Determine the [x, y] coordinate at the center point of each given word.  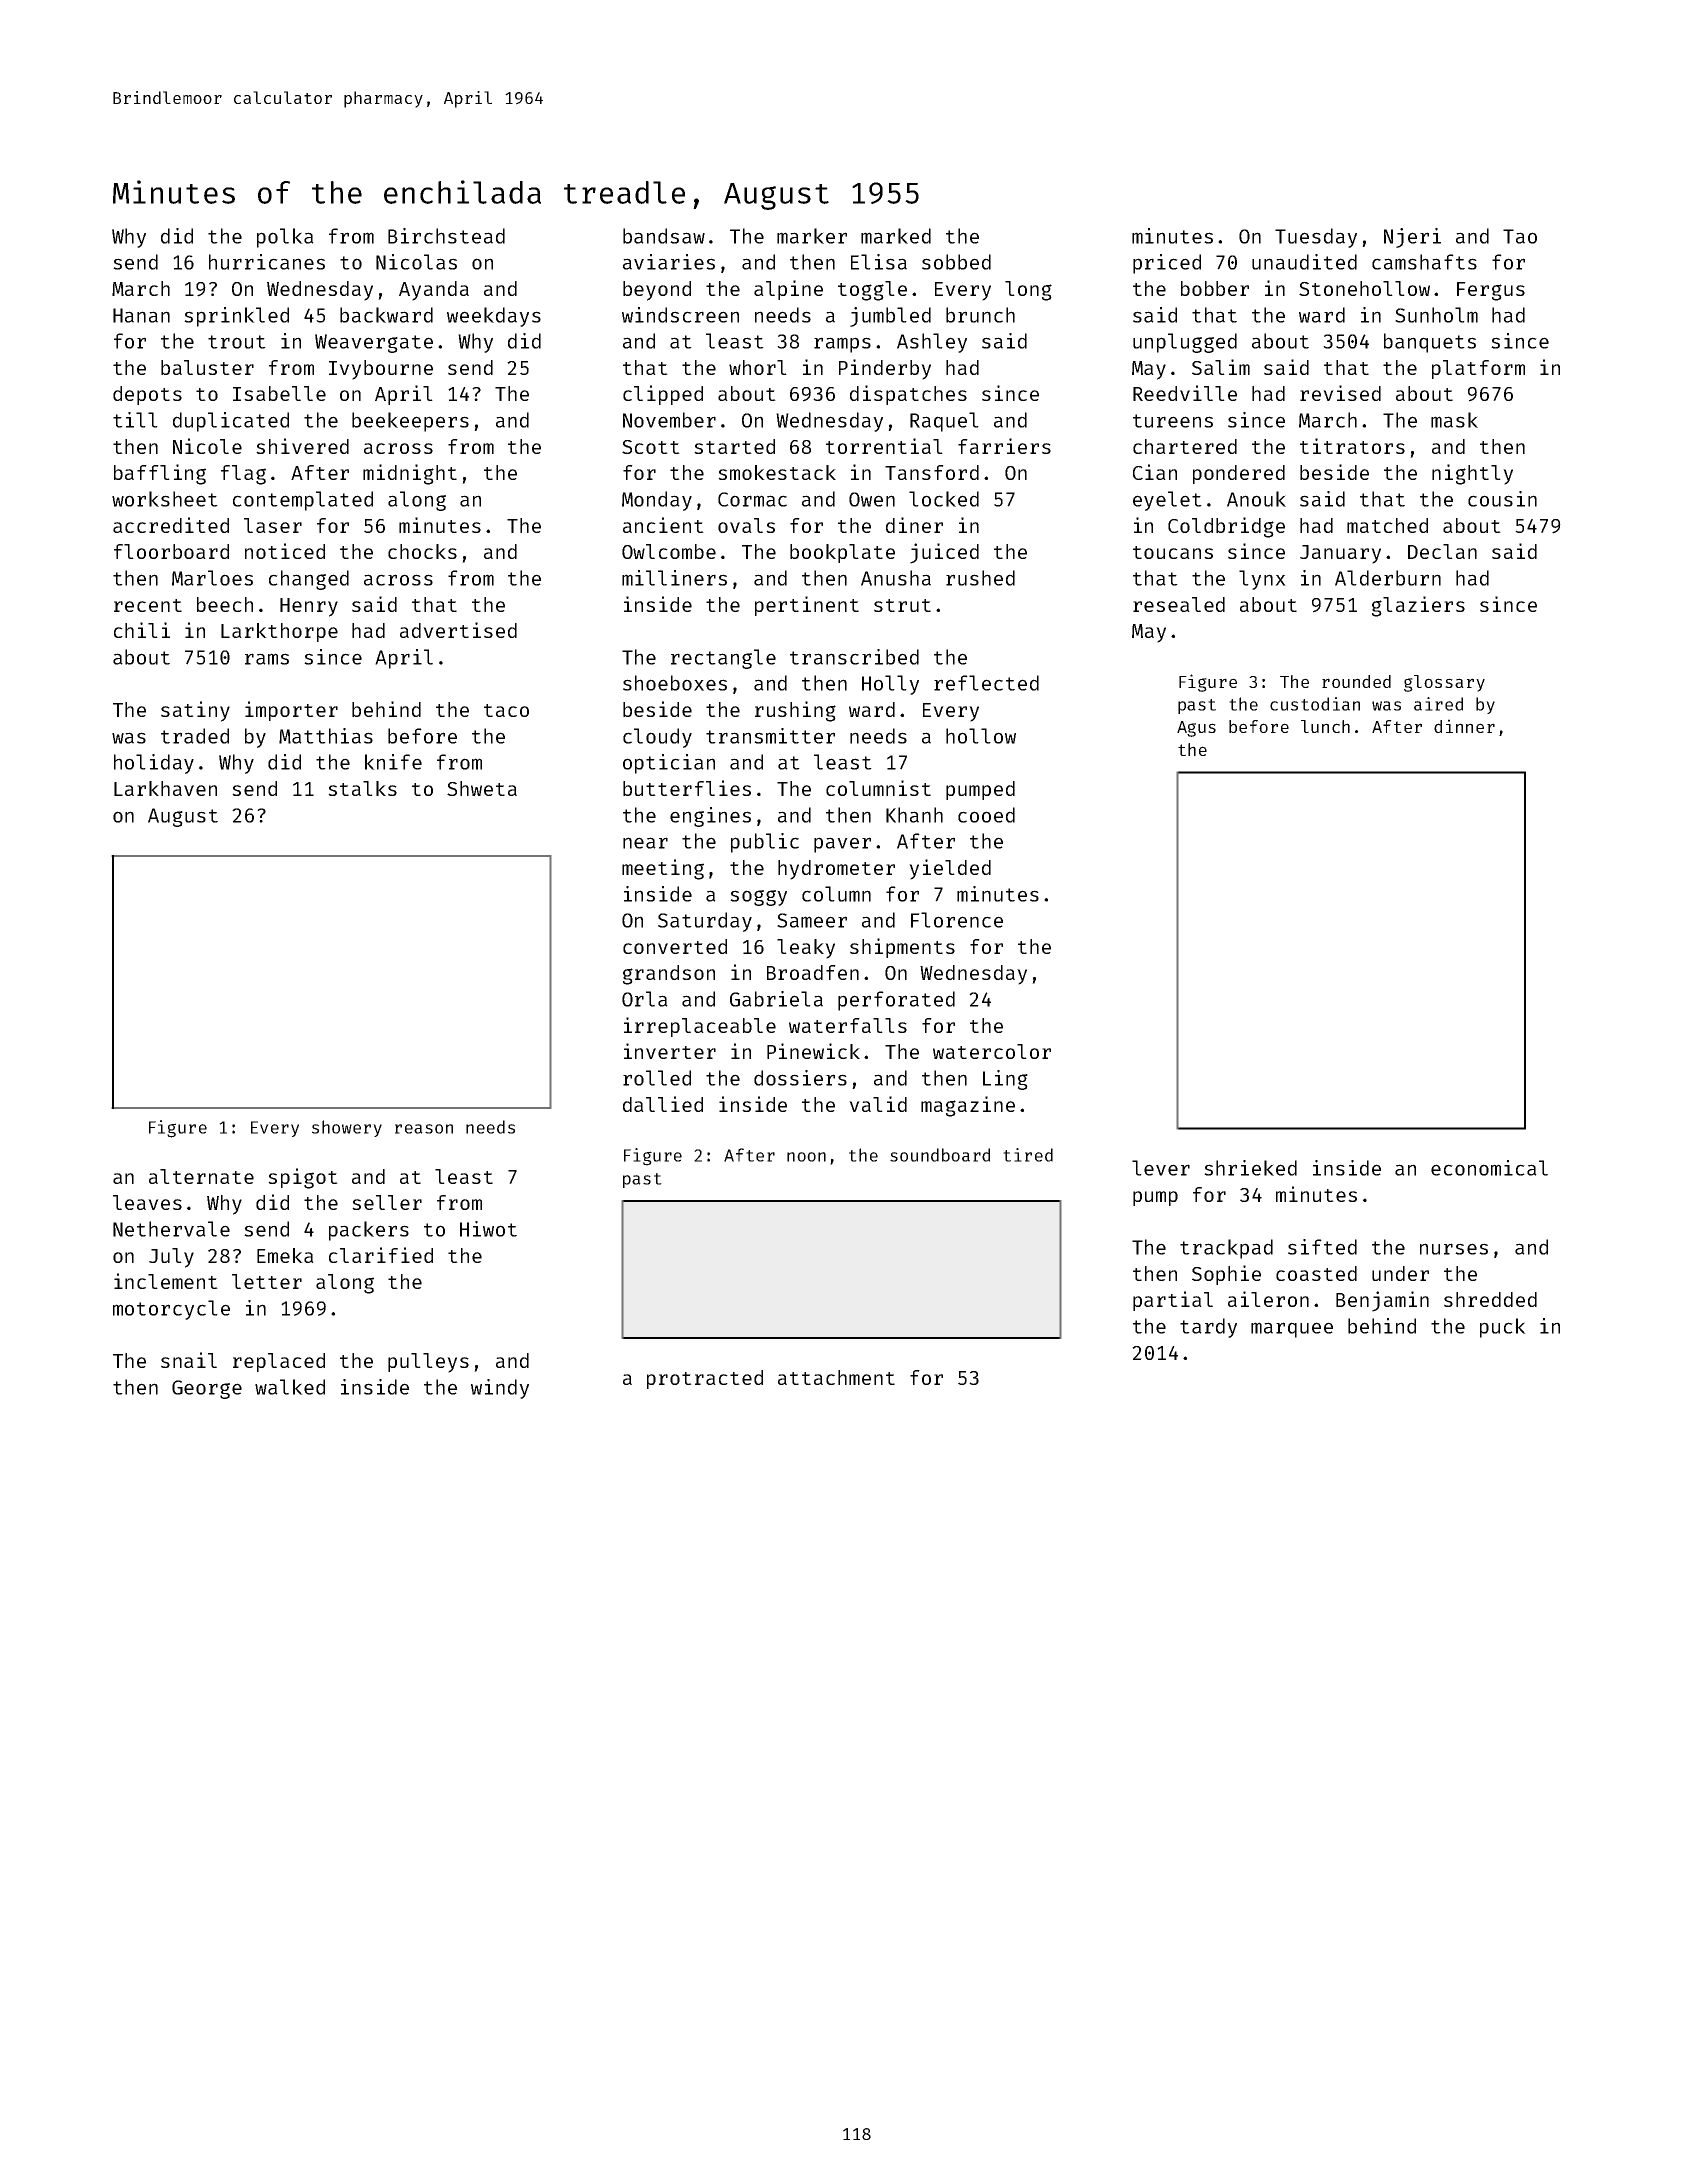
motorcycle [171, 1310]
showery [347, 1128]
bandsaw [664, 236]
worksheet [165, 499]
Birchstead [446, 236]
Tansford [932, 472]
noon [806, 1157]
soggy [758, 898]
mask [1454, 420]
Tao [1520, 236]
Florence [957, 920]
